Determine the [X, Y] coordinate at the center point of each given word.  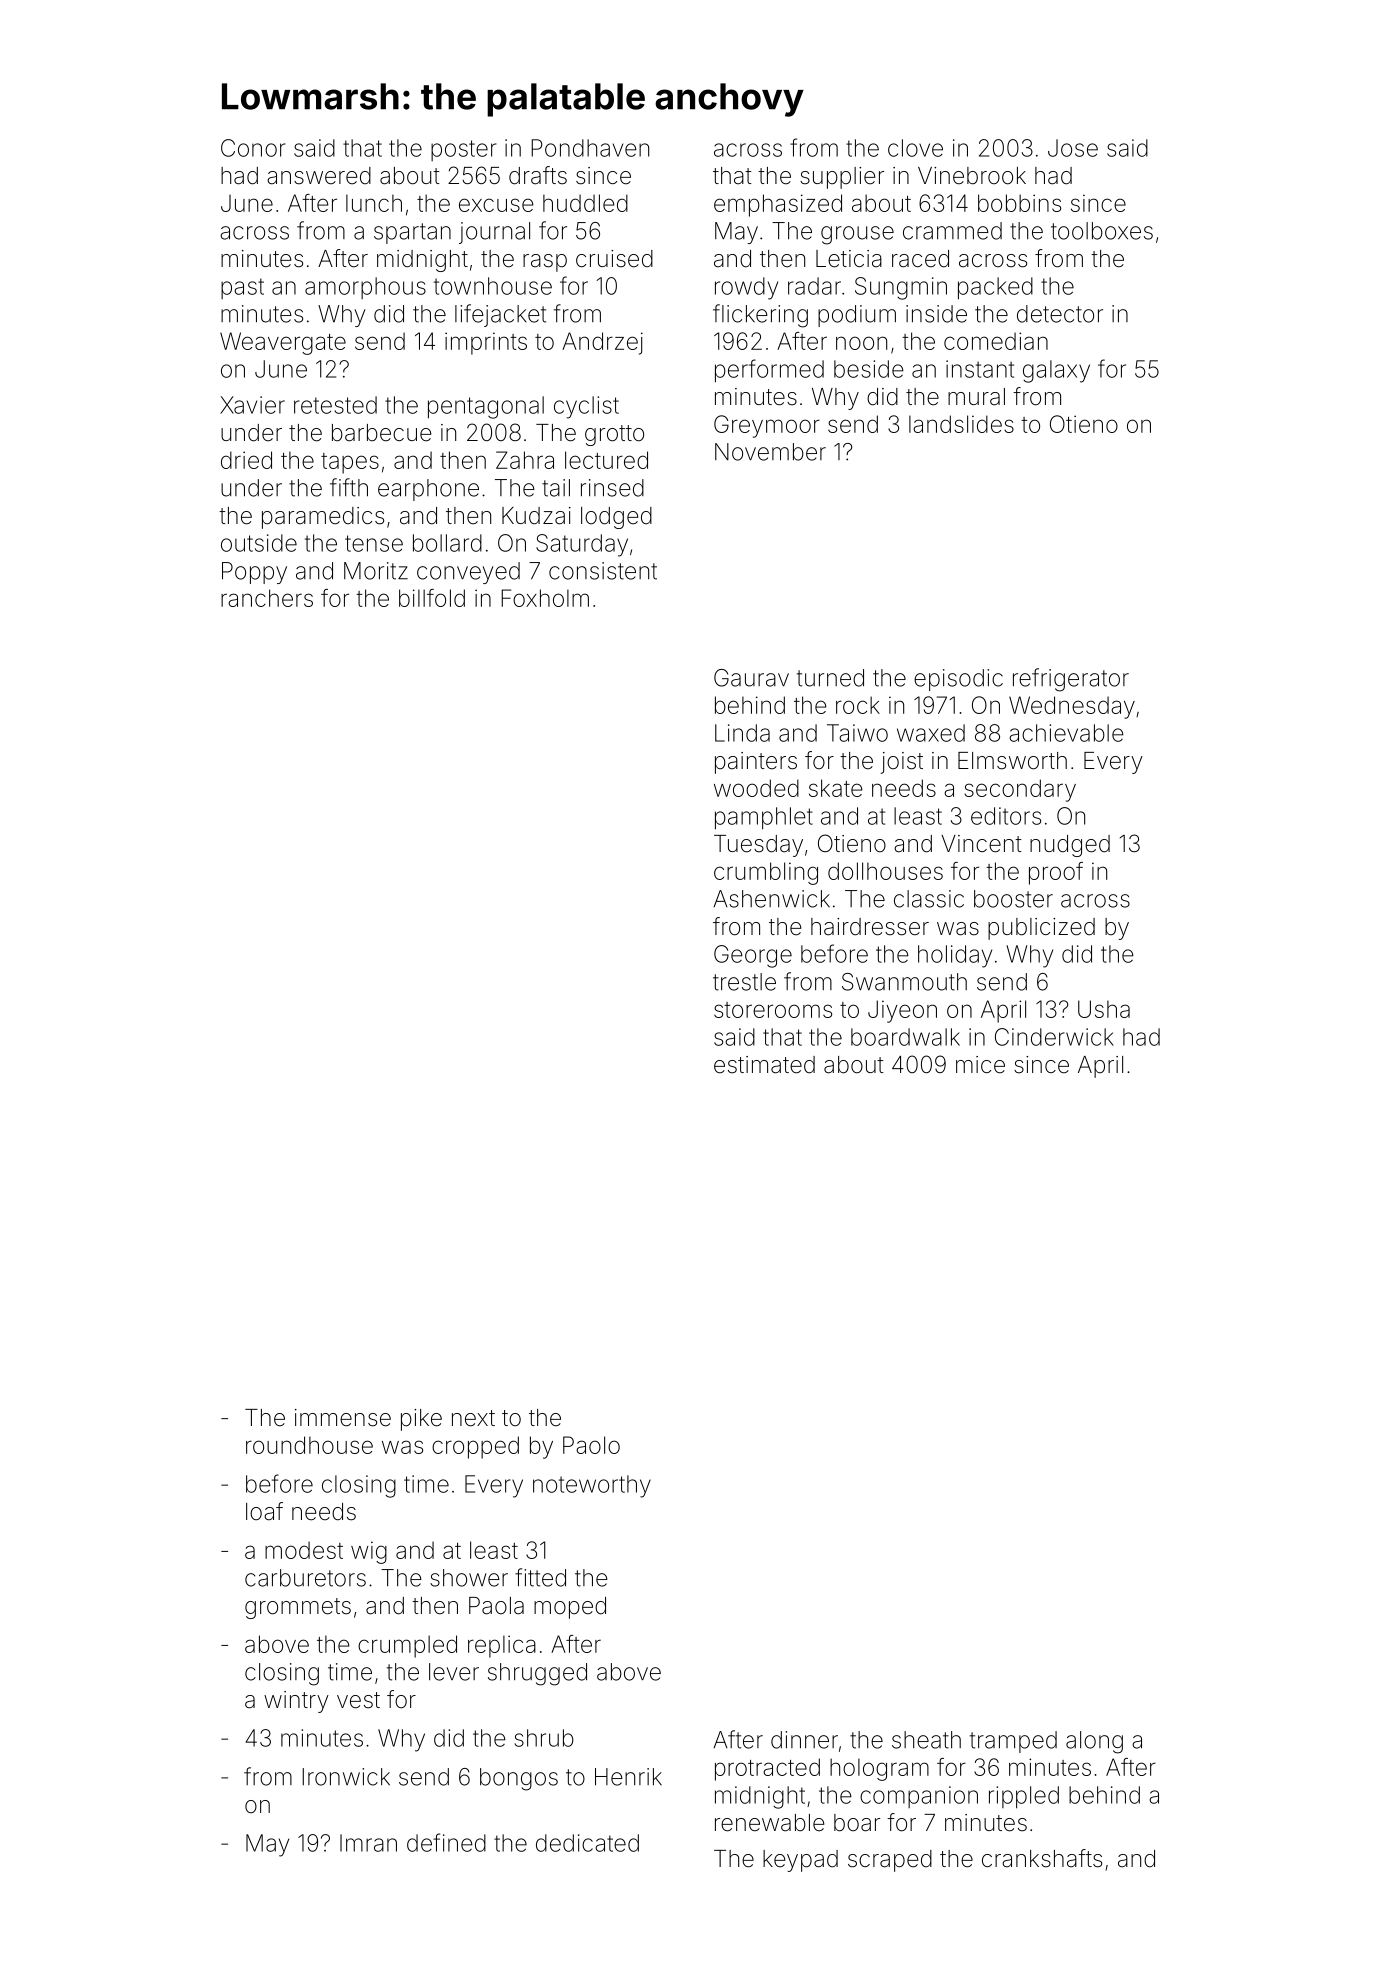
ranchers [267, 598]
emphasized [778, 205]
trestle [744, 982]
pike [421, 1420]
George [753, 956]
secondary [1020, 790]
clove [915, 148]
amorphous [365, 288]
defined [446, 1842]
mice [980, 1065]
